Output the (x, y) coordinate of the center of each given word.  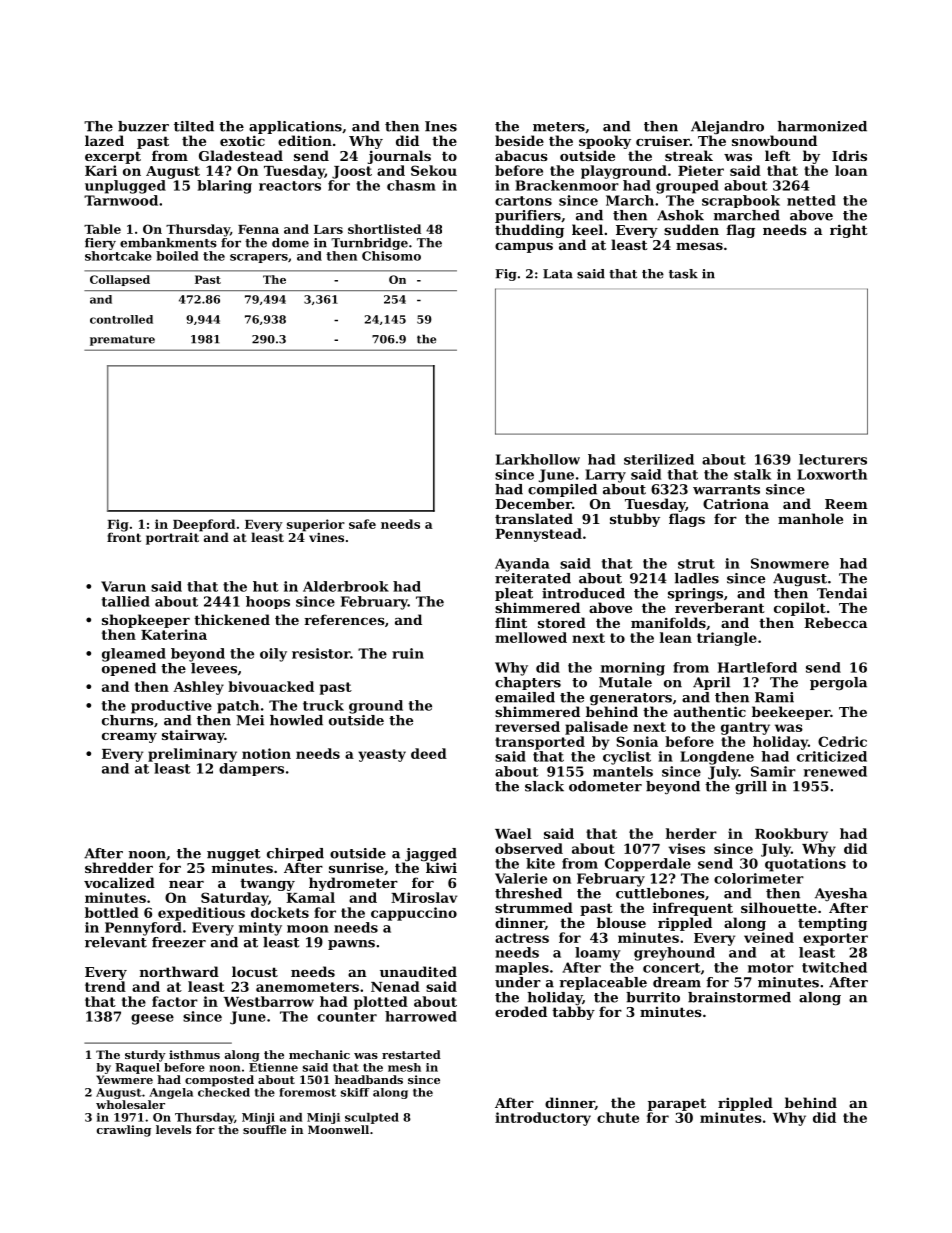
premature (122, 340)
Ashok (680, 215)
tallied (126, 601)
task (683, 274)
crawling (124, 1131)
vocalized (119, 882)
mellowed (531, 637)
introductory (543, 1119)
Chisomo (391, 256)
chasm (411, 185)
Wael (513, 833)
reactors (290, 186)
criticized (832, 756)
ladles (697, 578)
